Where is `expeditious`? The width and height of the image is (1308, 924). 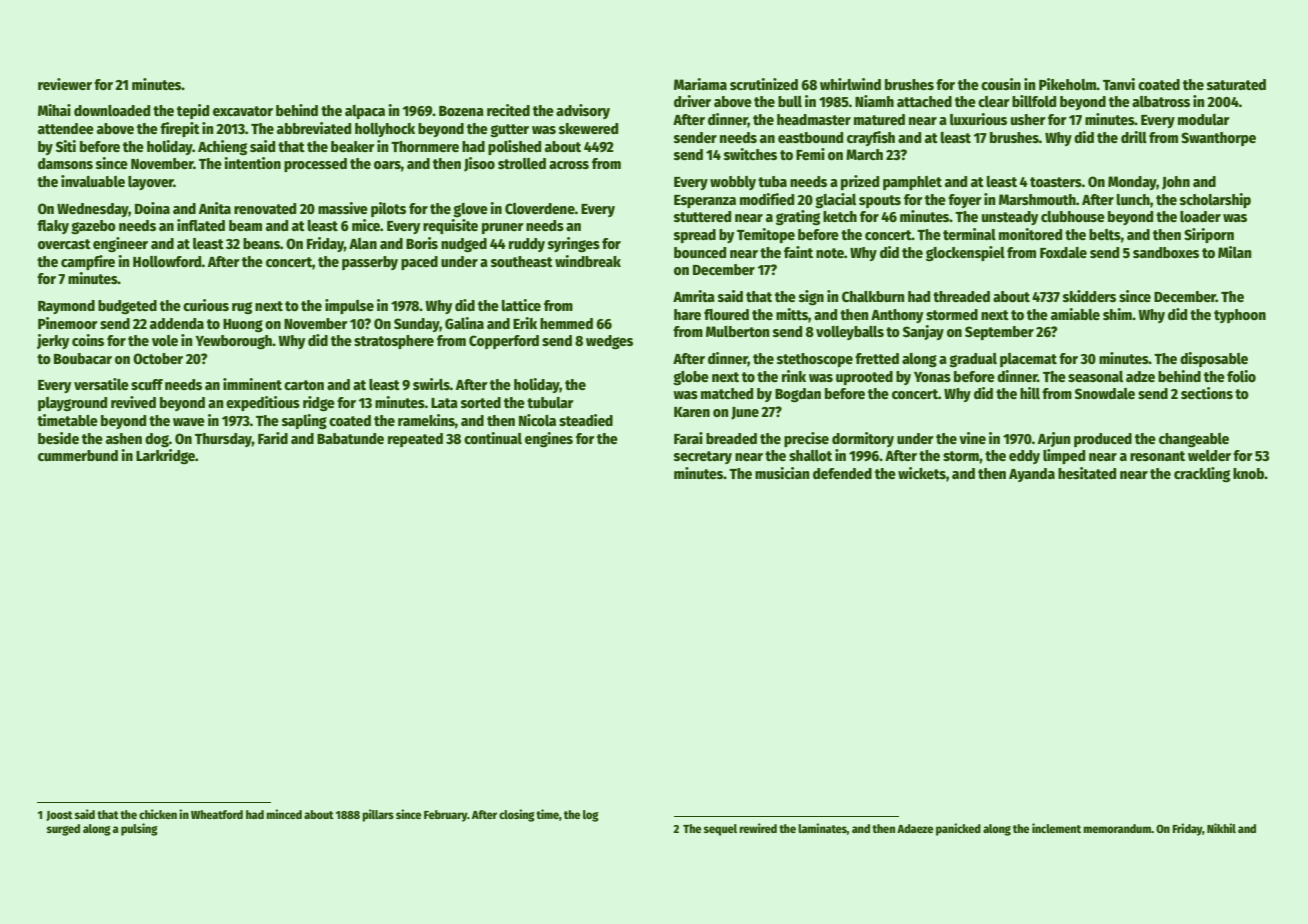 expeditious is located at coordinates (263, 403).
